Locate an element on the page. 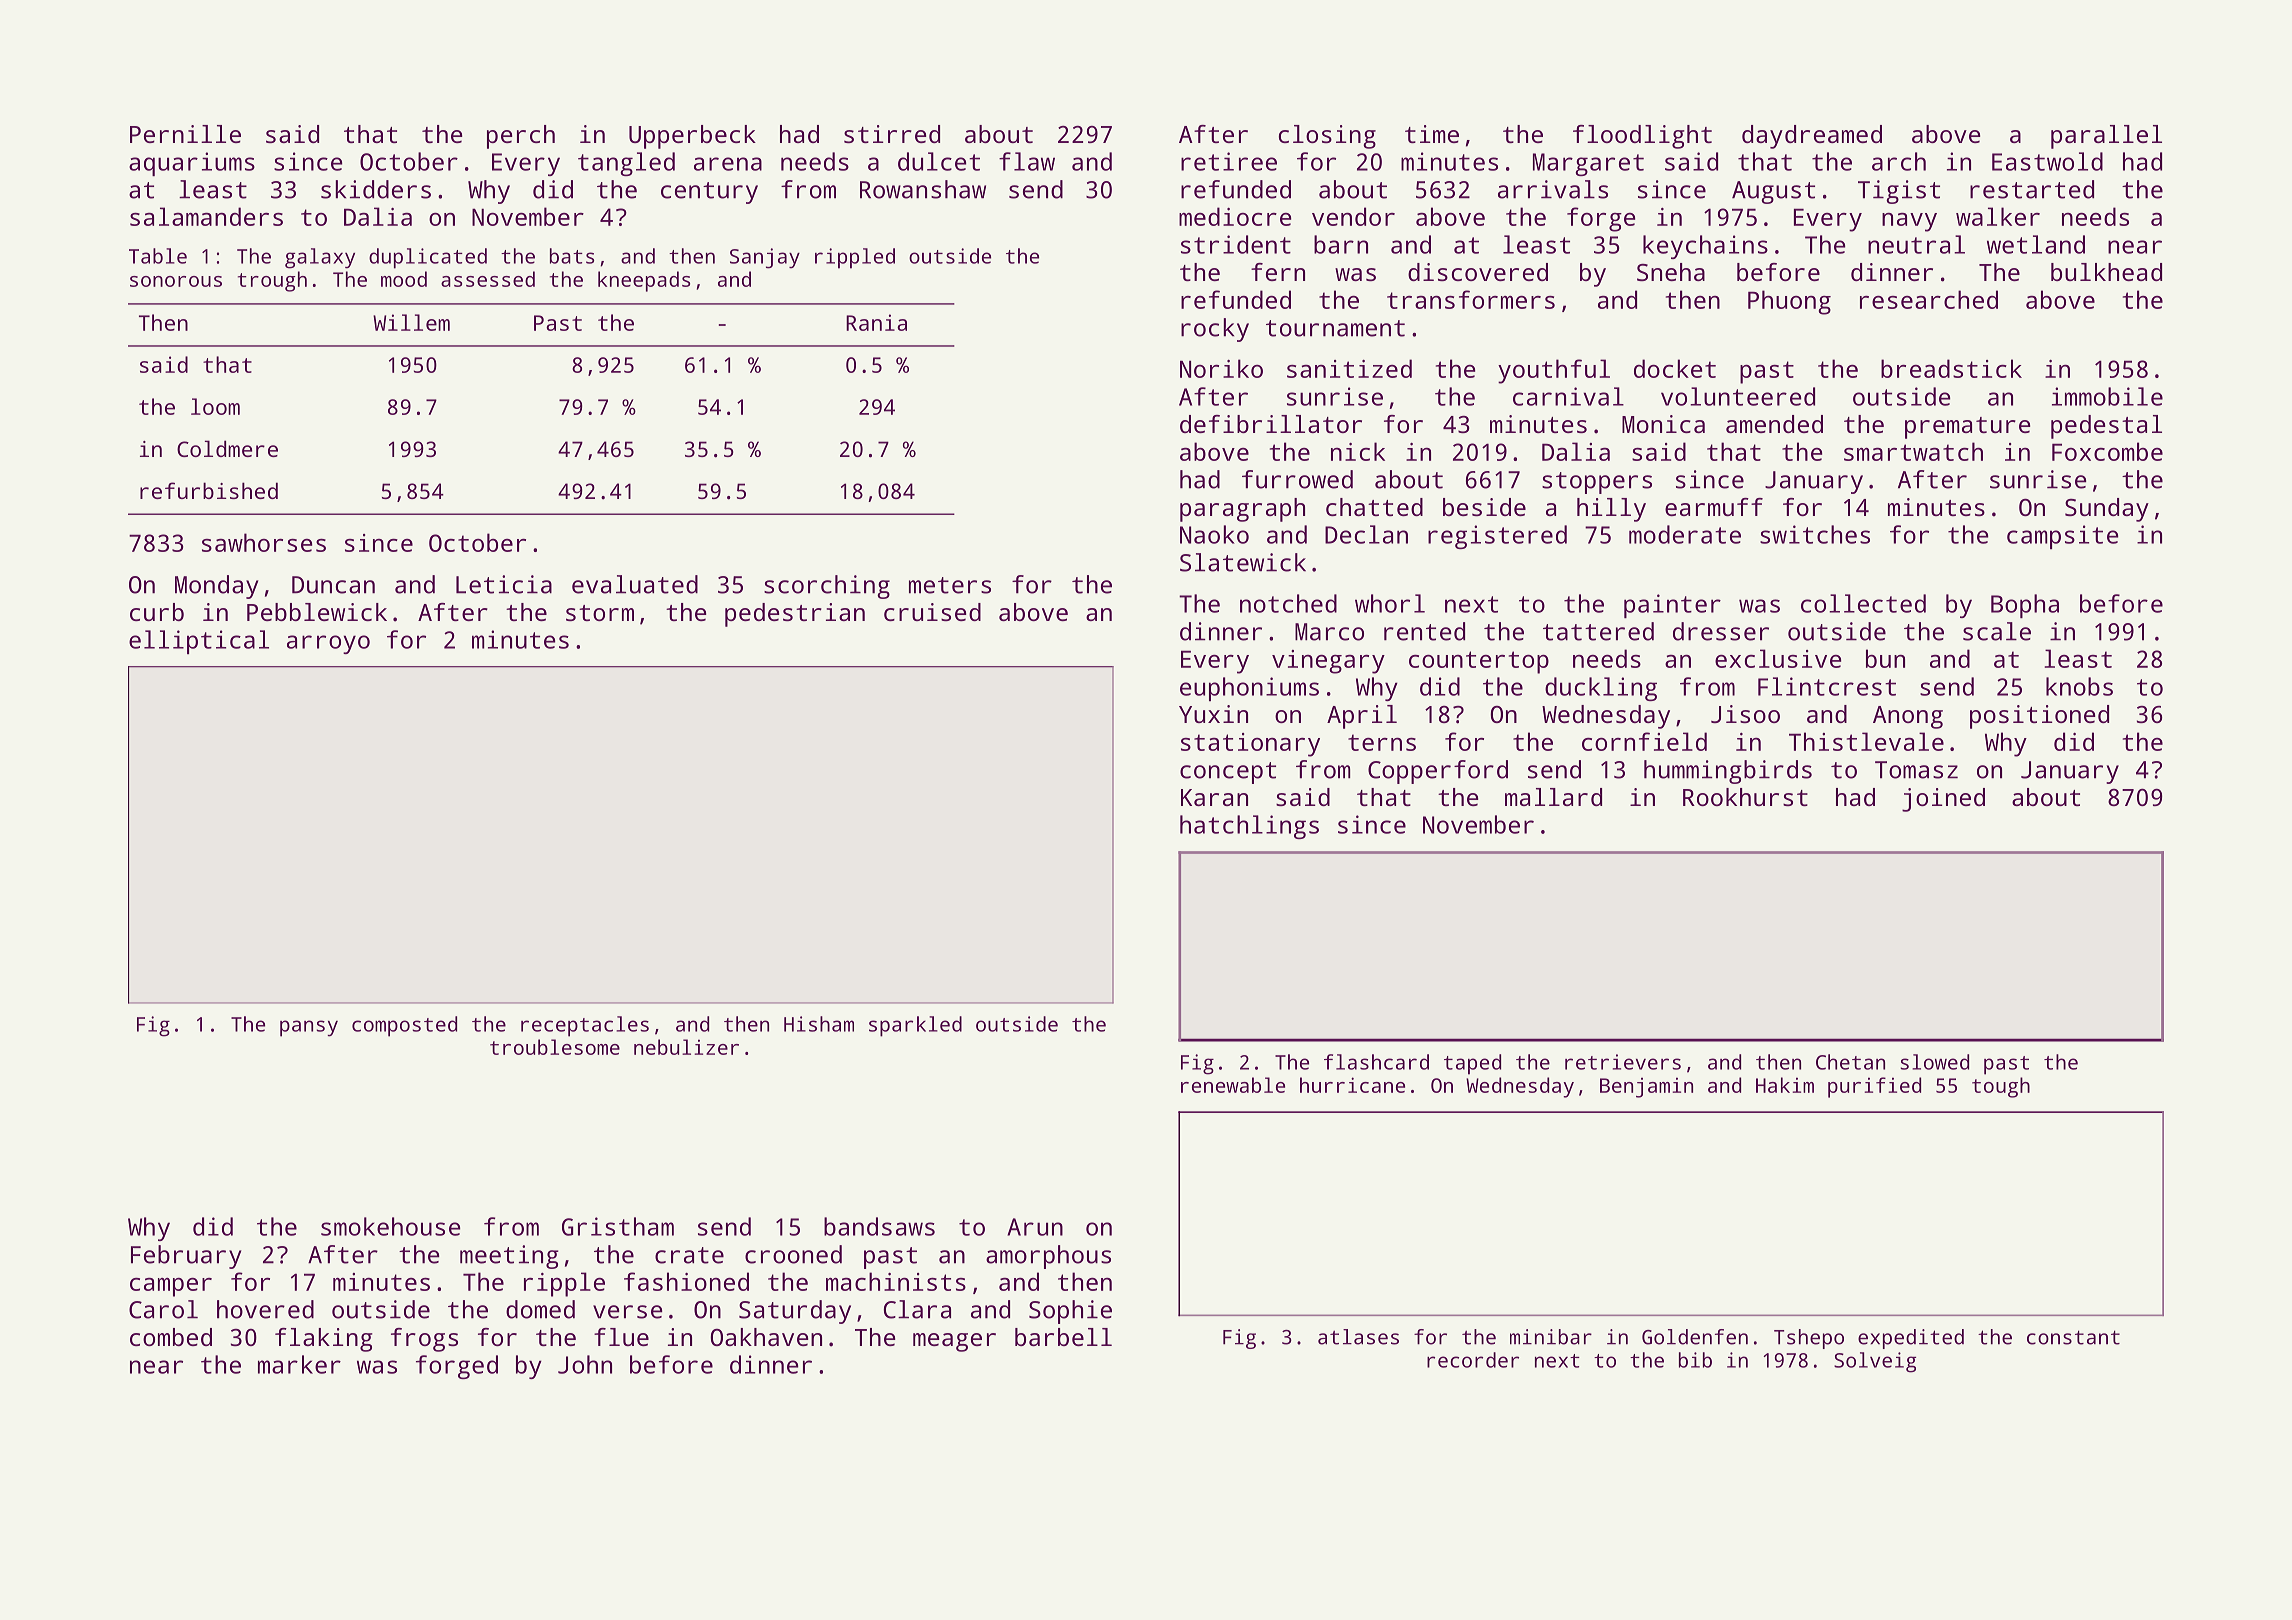  skidders is located at coordinates (376, 189).
